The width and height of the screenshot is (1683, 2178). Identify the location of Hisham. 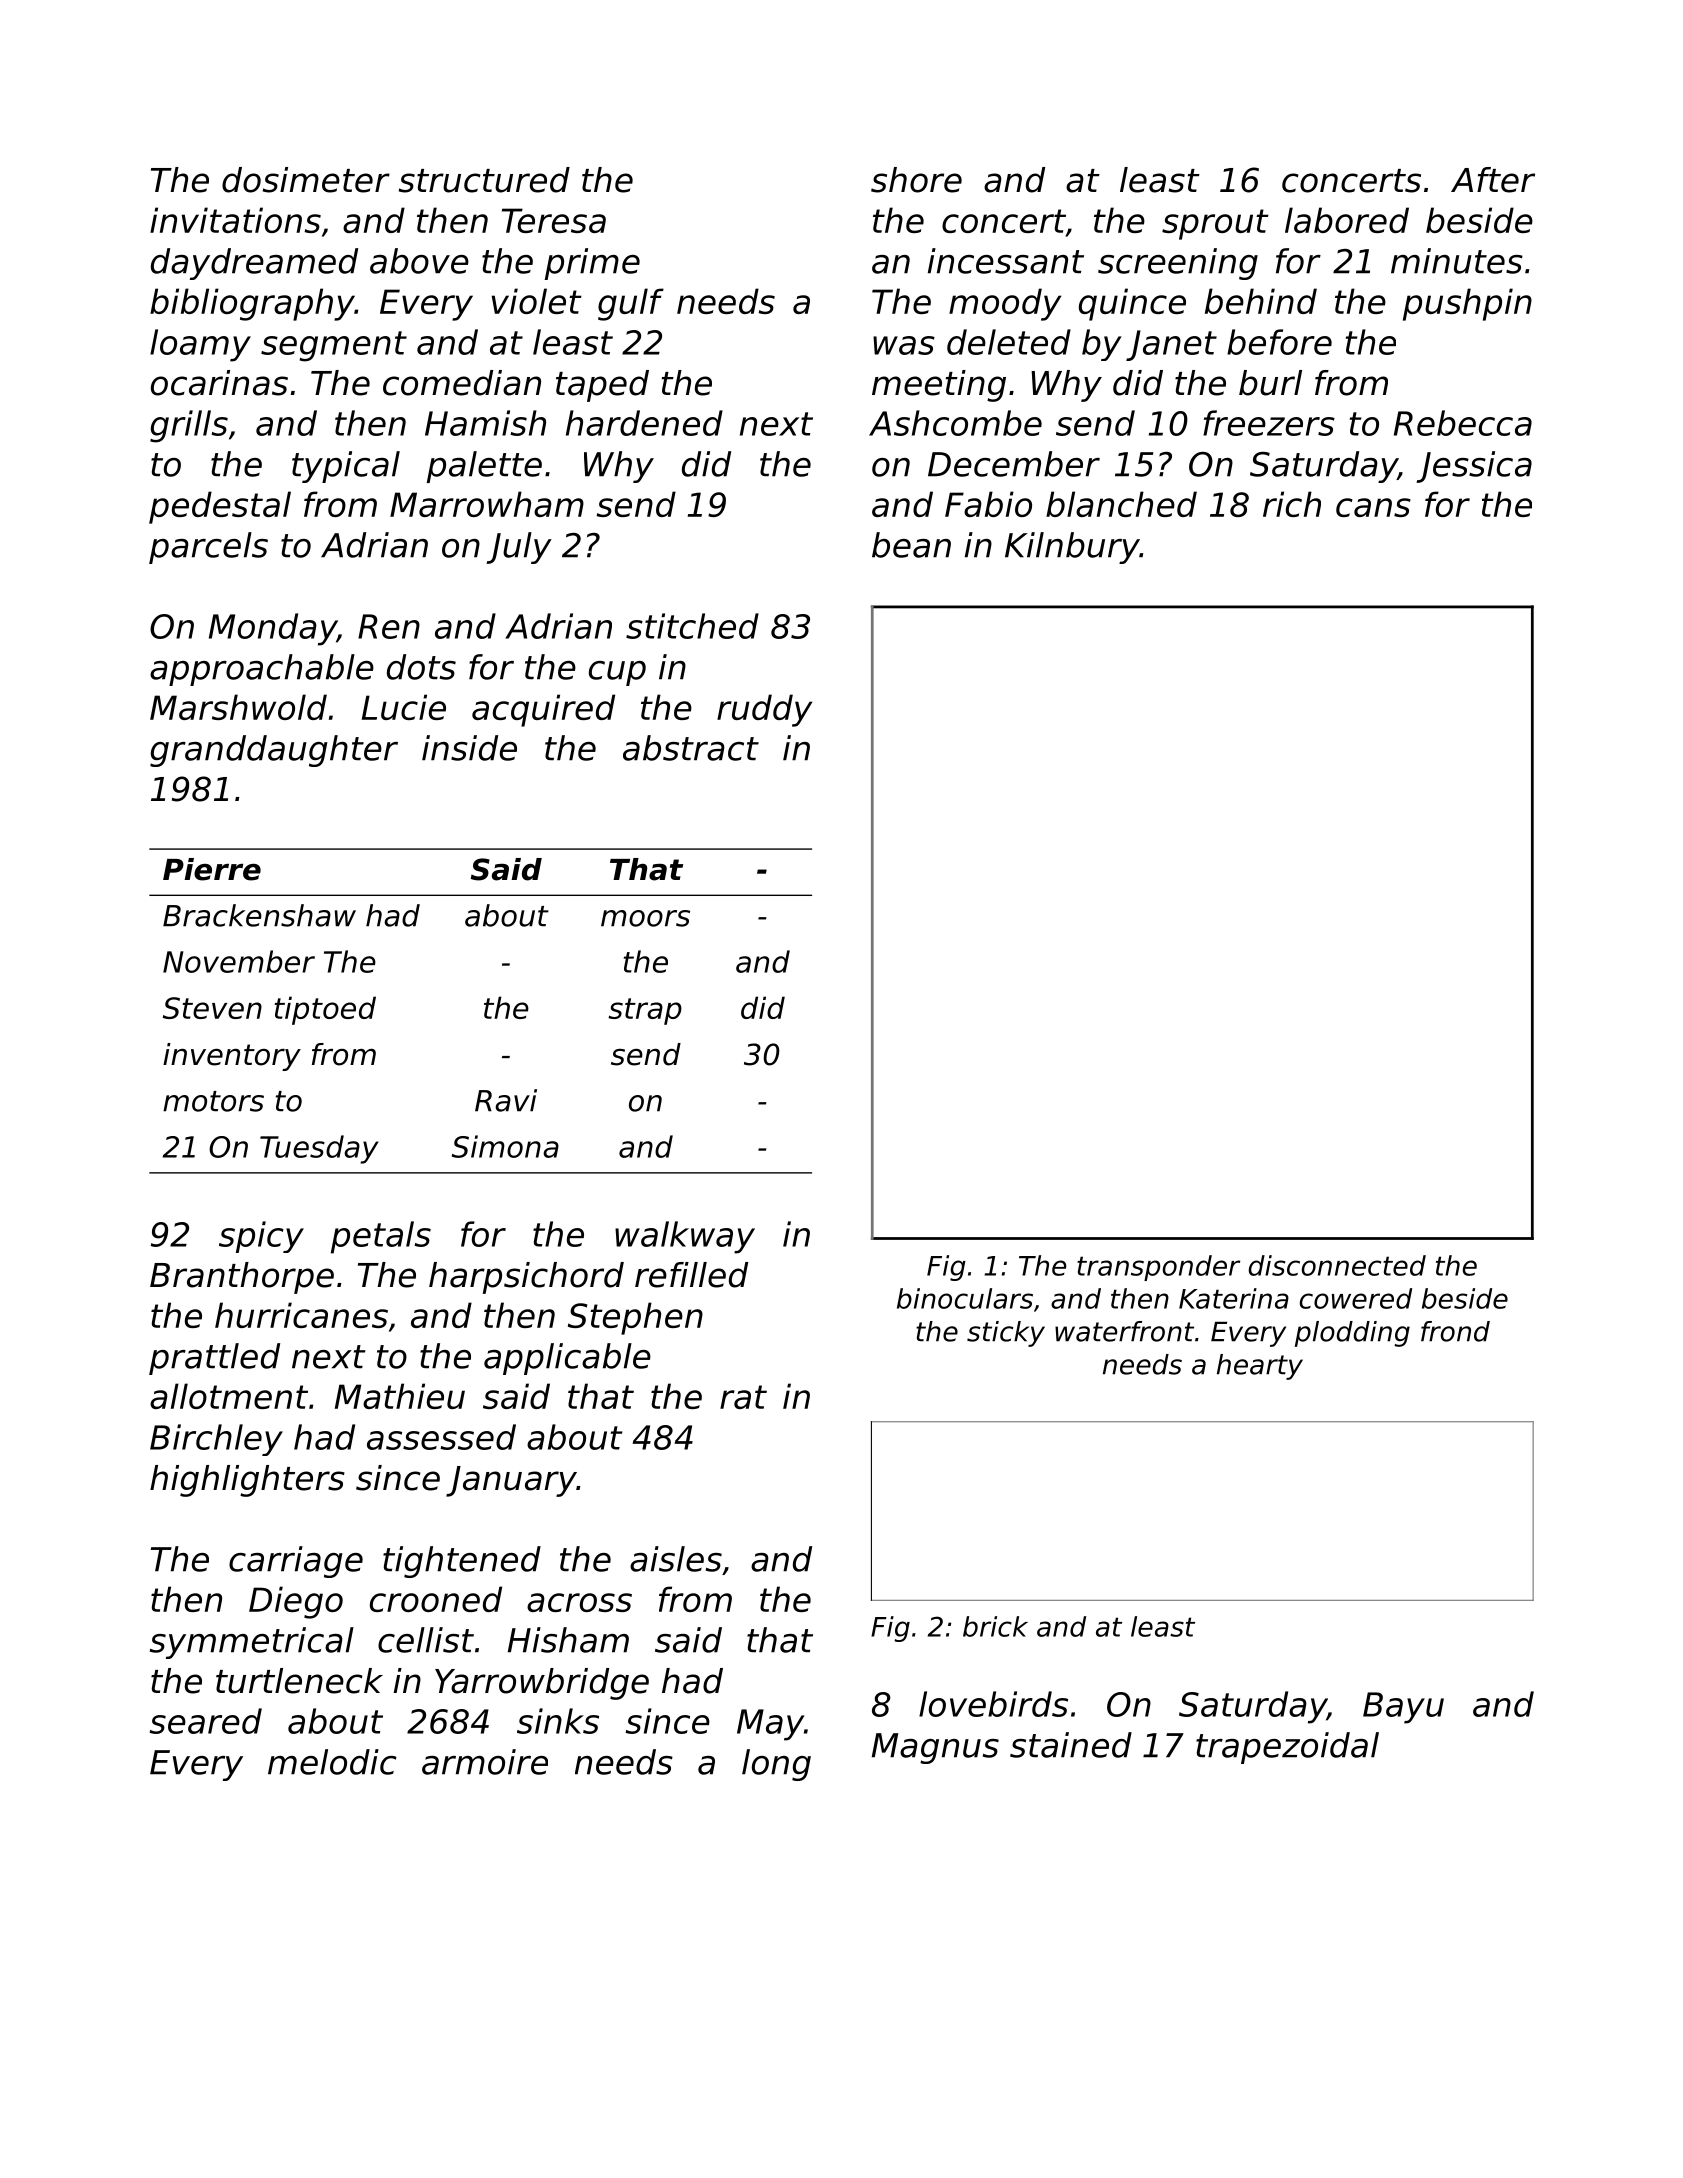
(568, 1640).
